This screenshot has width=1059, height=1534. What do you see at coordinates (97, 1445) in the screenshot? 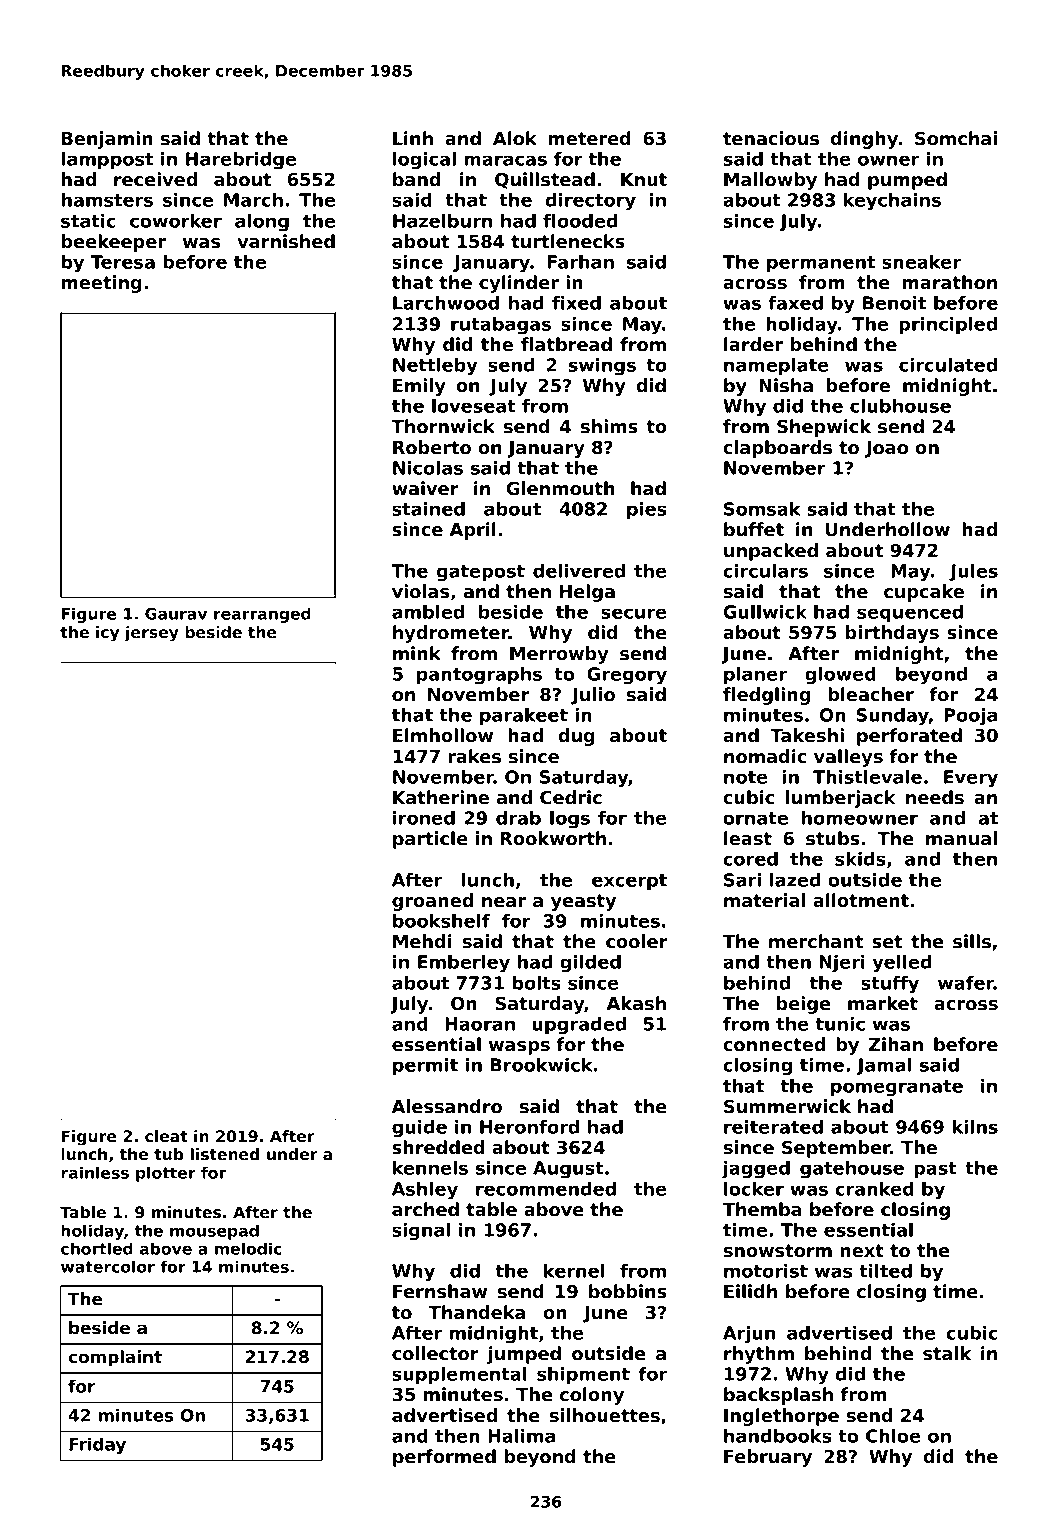
I see `Friday` at bounding box center [97, 1445].
